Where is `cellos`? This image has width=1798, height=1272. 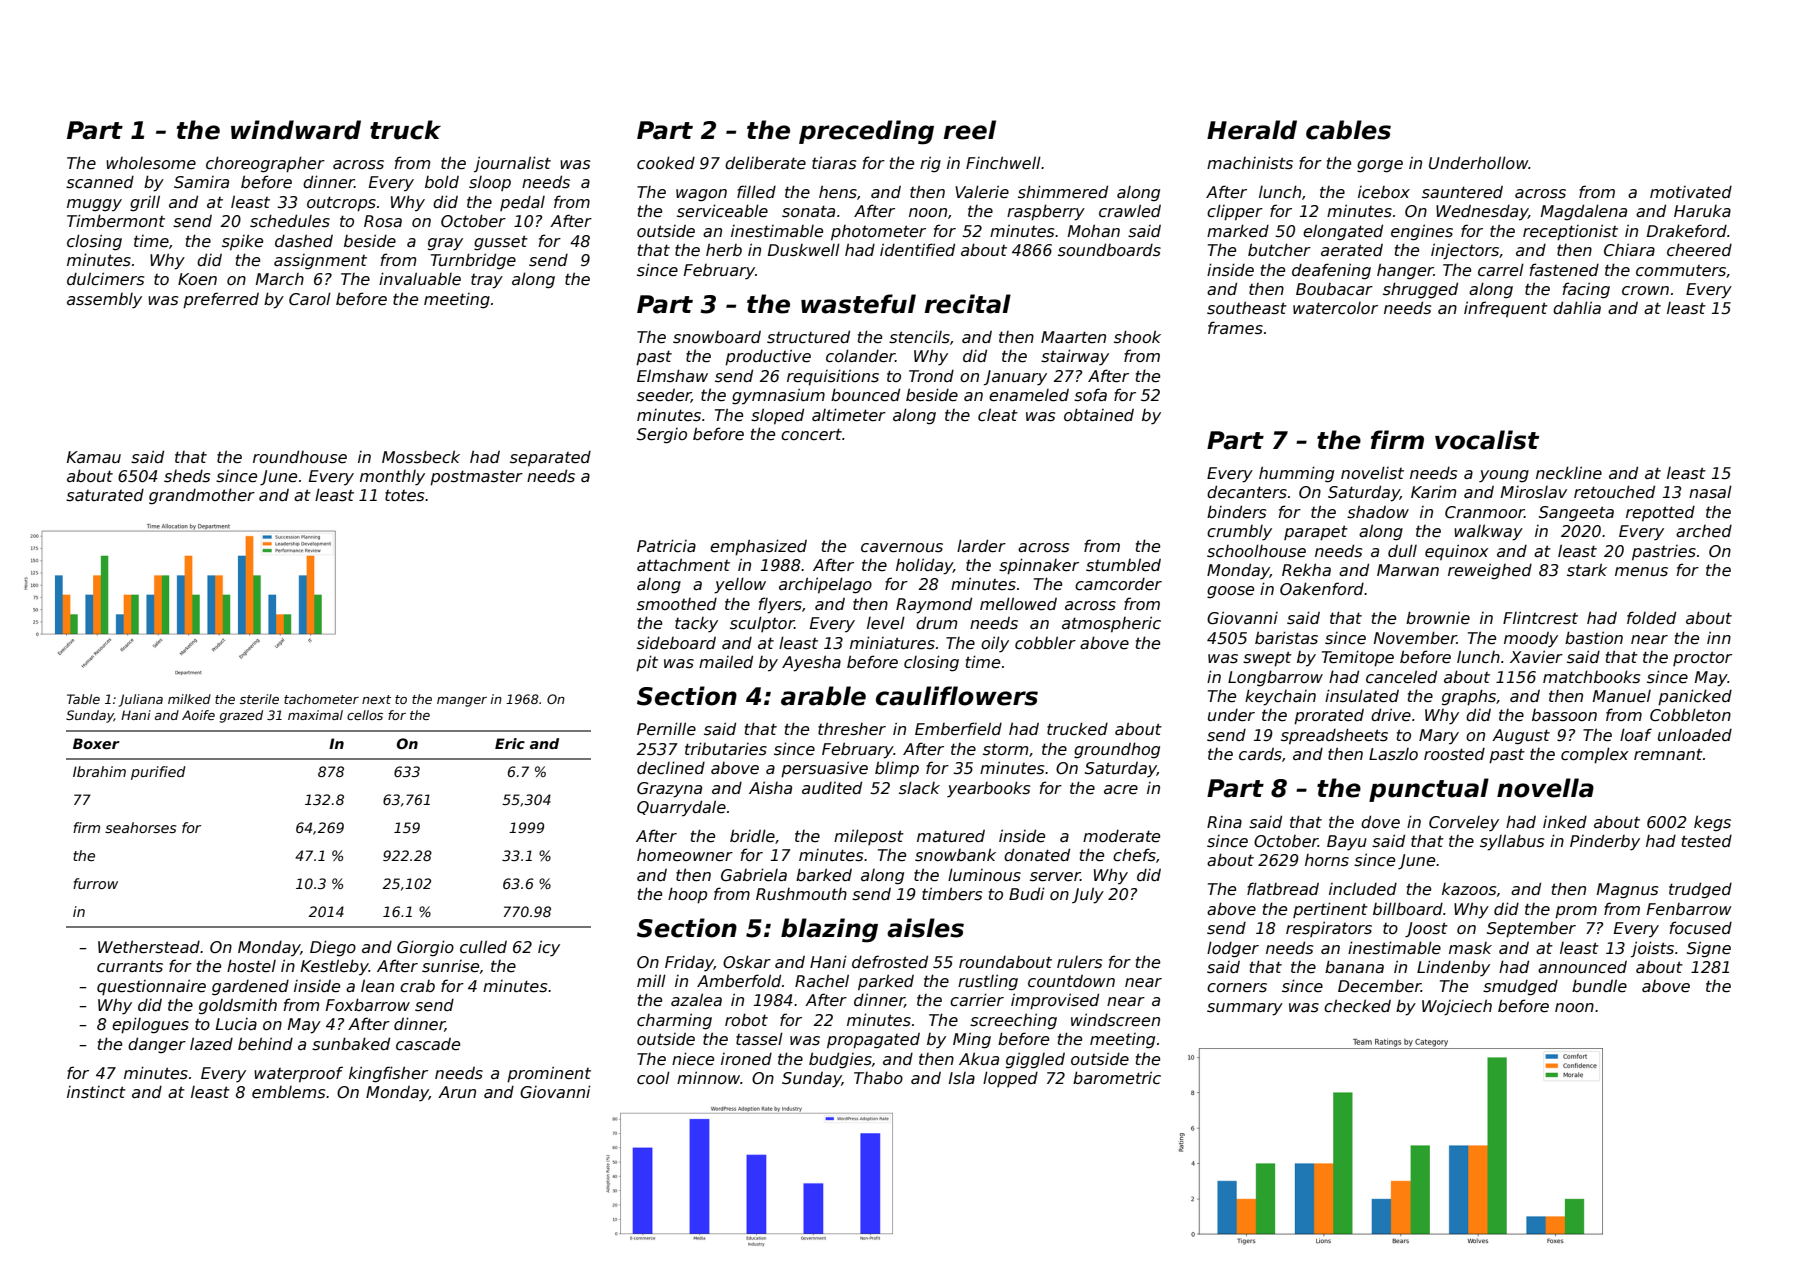 cellos is located at coordinates (365, 715).
